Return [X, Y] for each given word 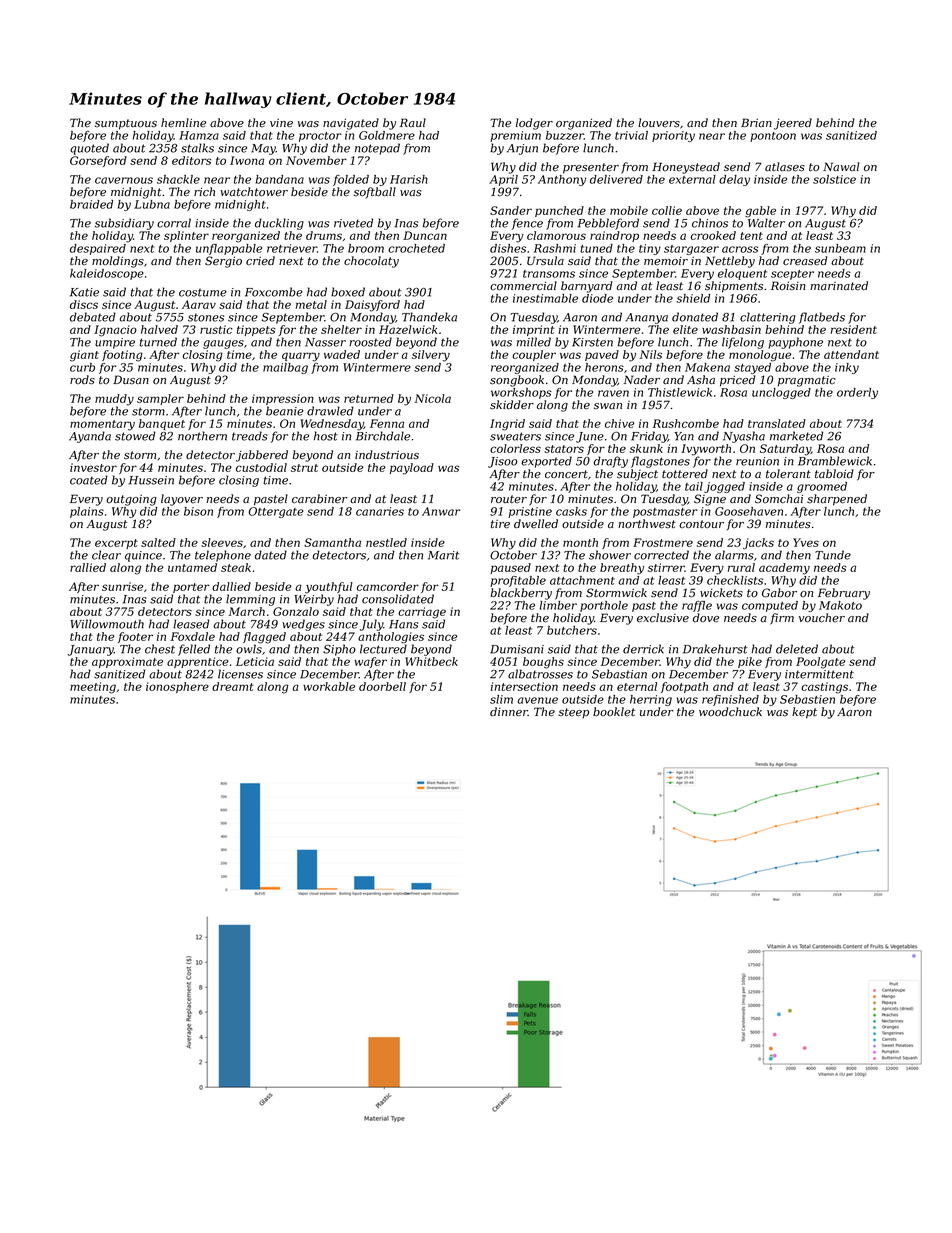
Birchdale [383, 436]
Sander [511, 210]
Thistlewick [680, 392]
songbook [517, 381]
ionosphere [177, 687]
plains [87, 512]
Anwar [441, 511]
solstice [834, 179]
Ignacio [115, 331]
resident [854, 329]
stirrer [666, 567]
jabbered [262, 456]
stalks [197, 148]
